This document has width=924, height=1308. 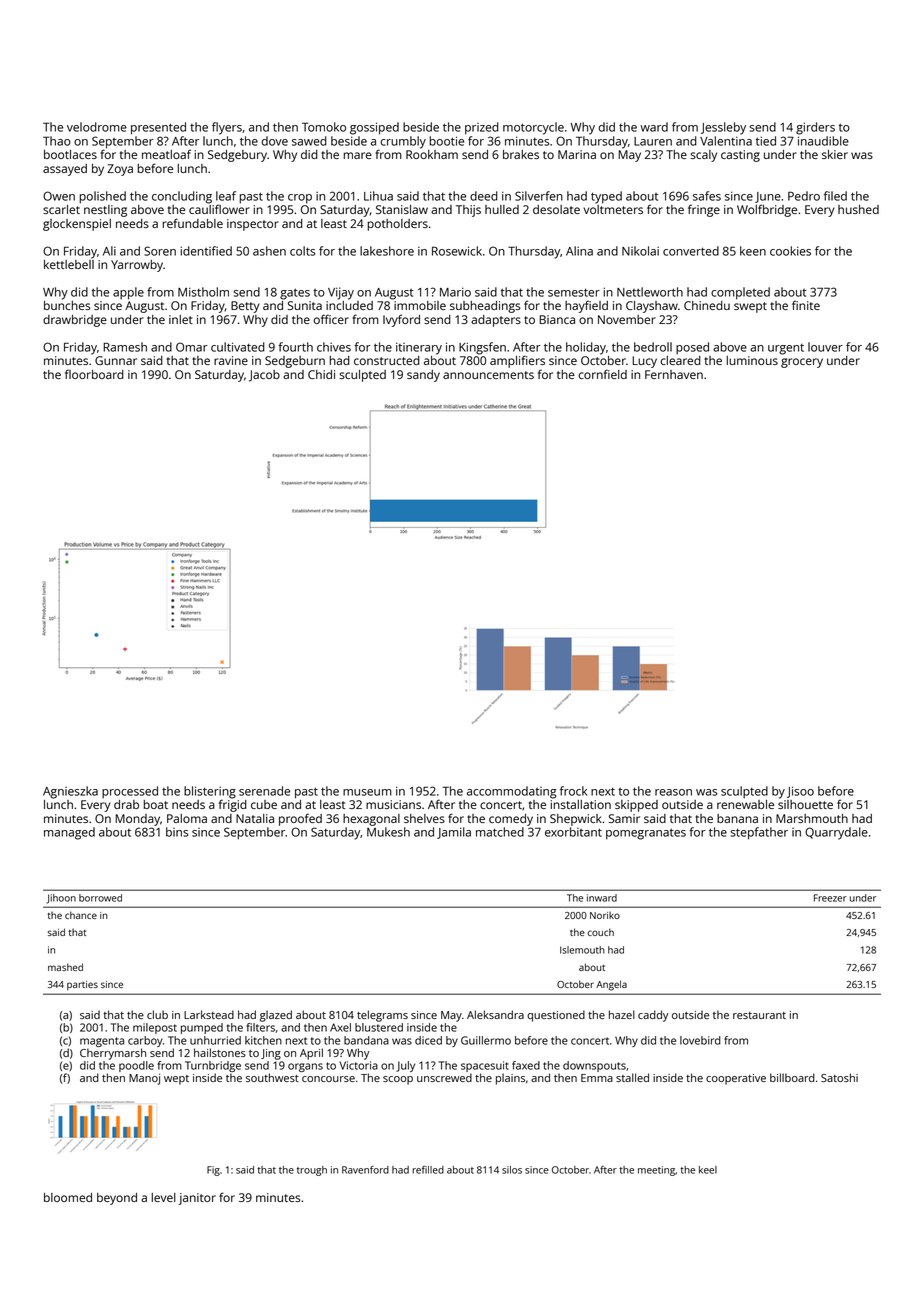 I want to click on hayfield, so click(x=586, y=306).
